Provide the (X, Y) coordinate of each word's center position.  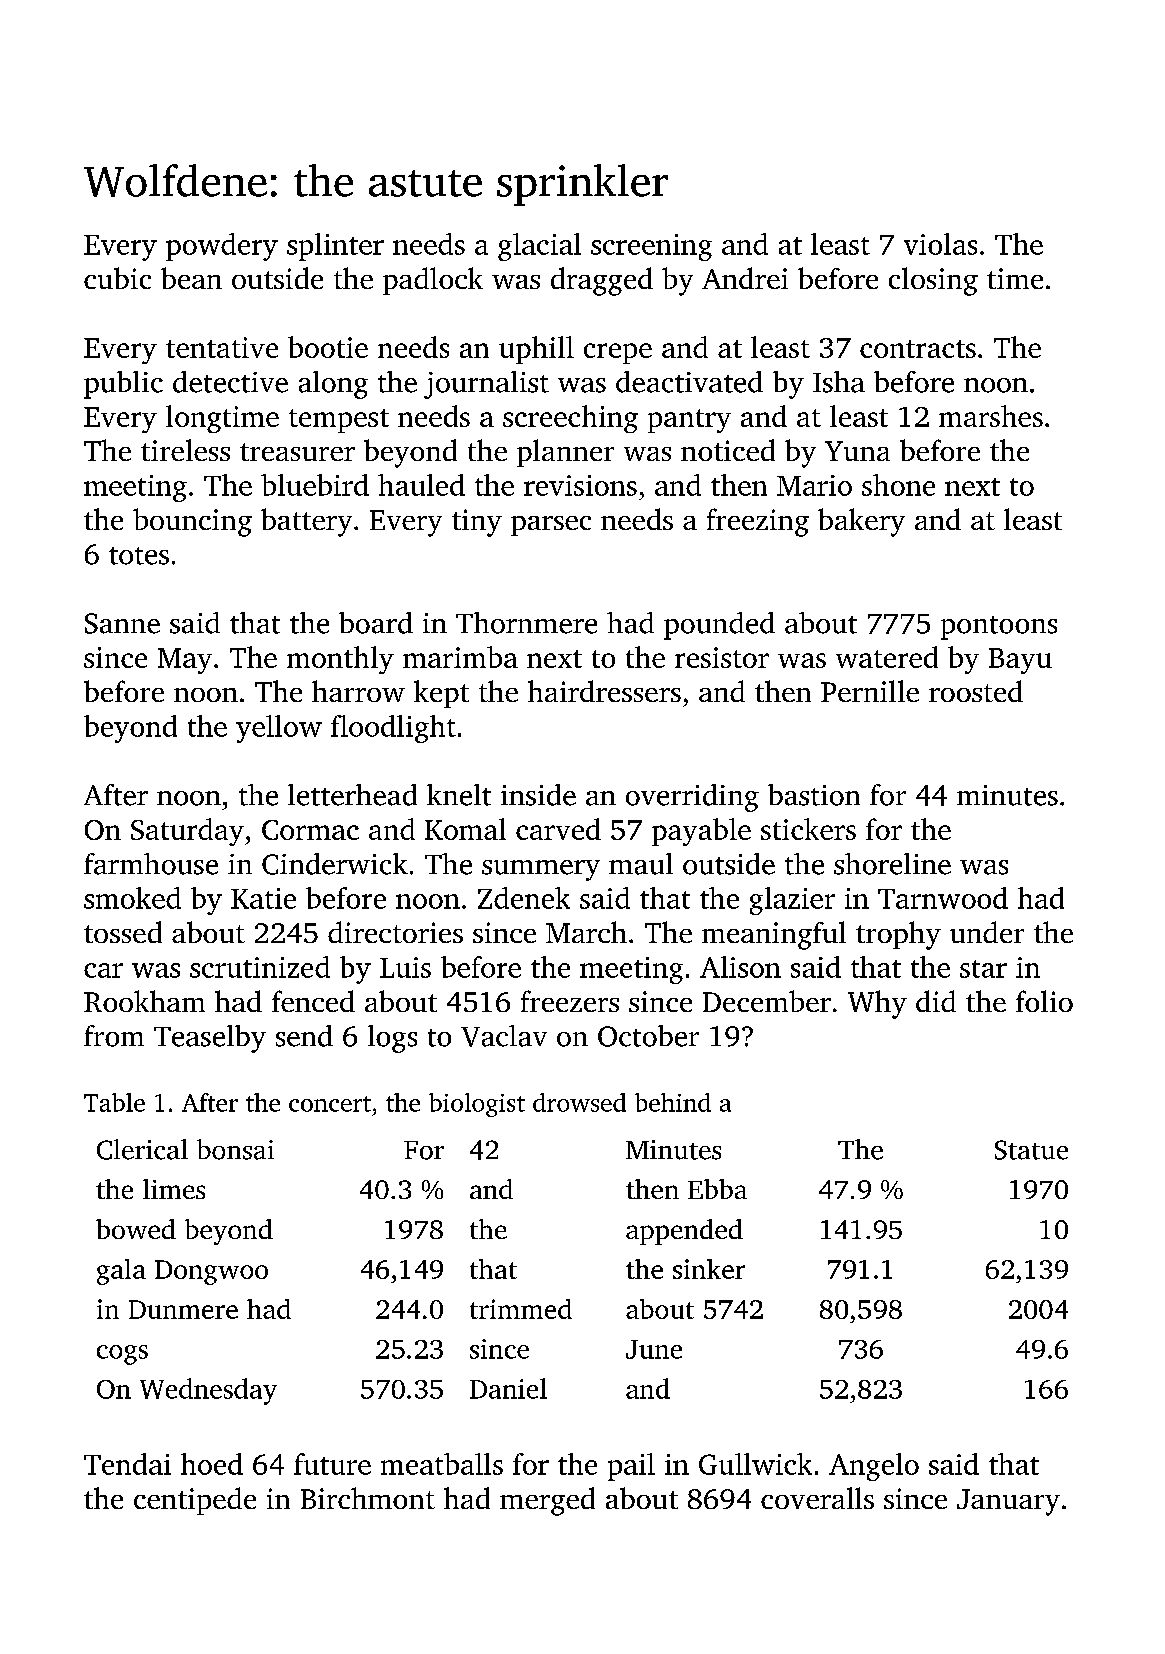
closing (933, 281)
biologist (477, 1105)
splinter (335, 247)
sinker (709, 1269)
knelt (459, 795)
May (185, 661)
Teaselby (210, 1039)
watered (887, 657)
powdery (222, 247)
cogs (122, 1355)
